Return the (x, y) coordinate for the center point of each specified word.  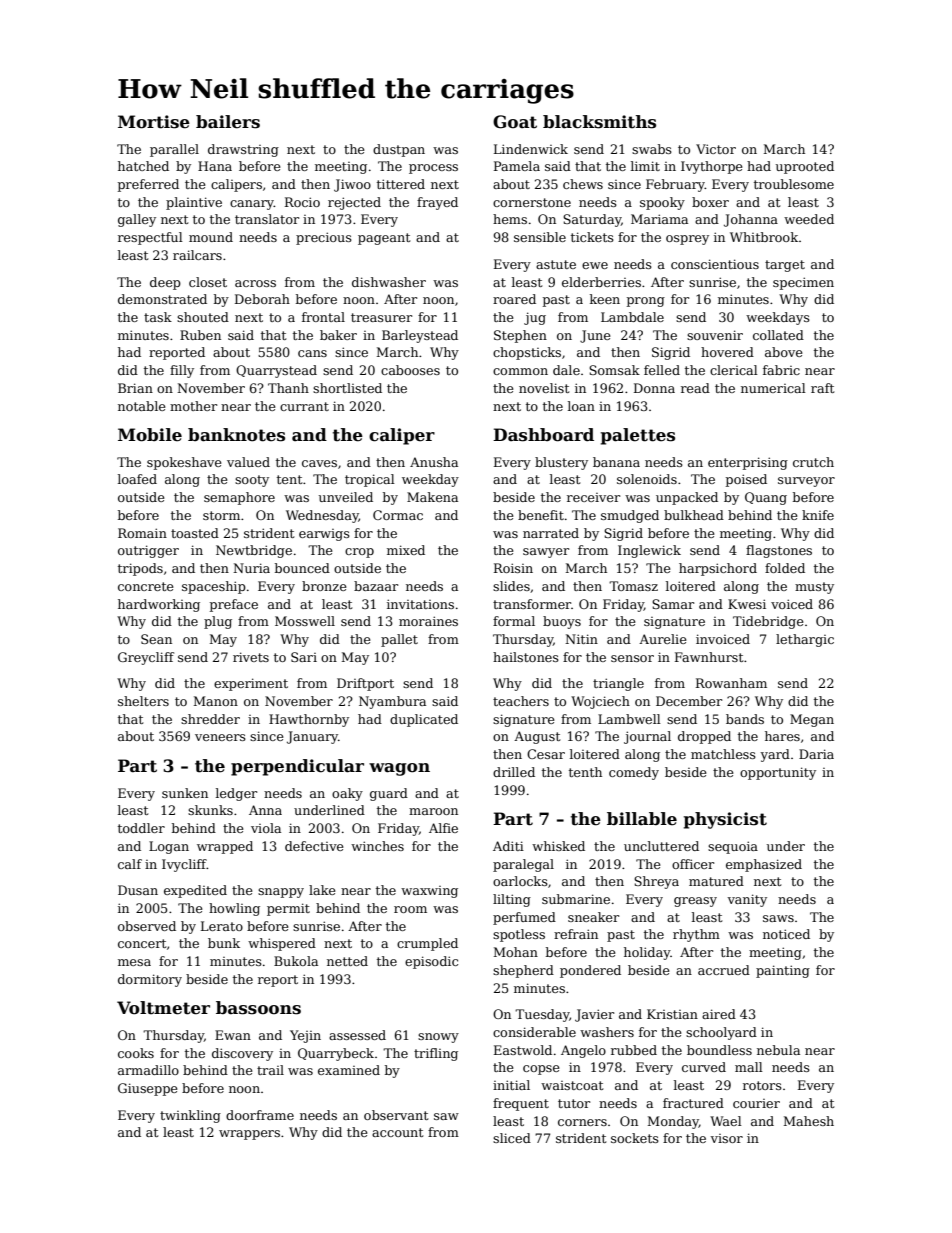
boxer (710, 202)
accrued (724, 970)
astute (556, 264)
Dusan (138, 890)
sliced (512, 1138)
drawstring (243, 150)
